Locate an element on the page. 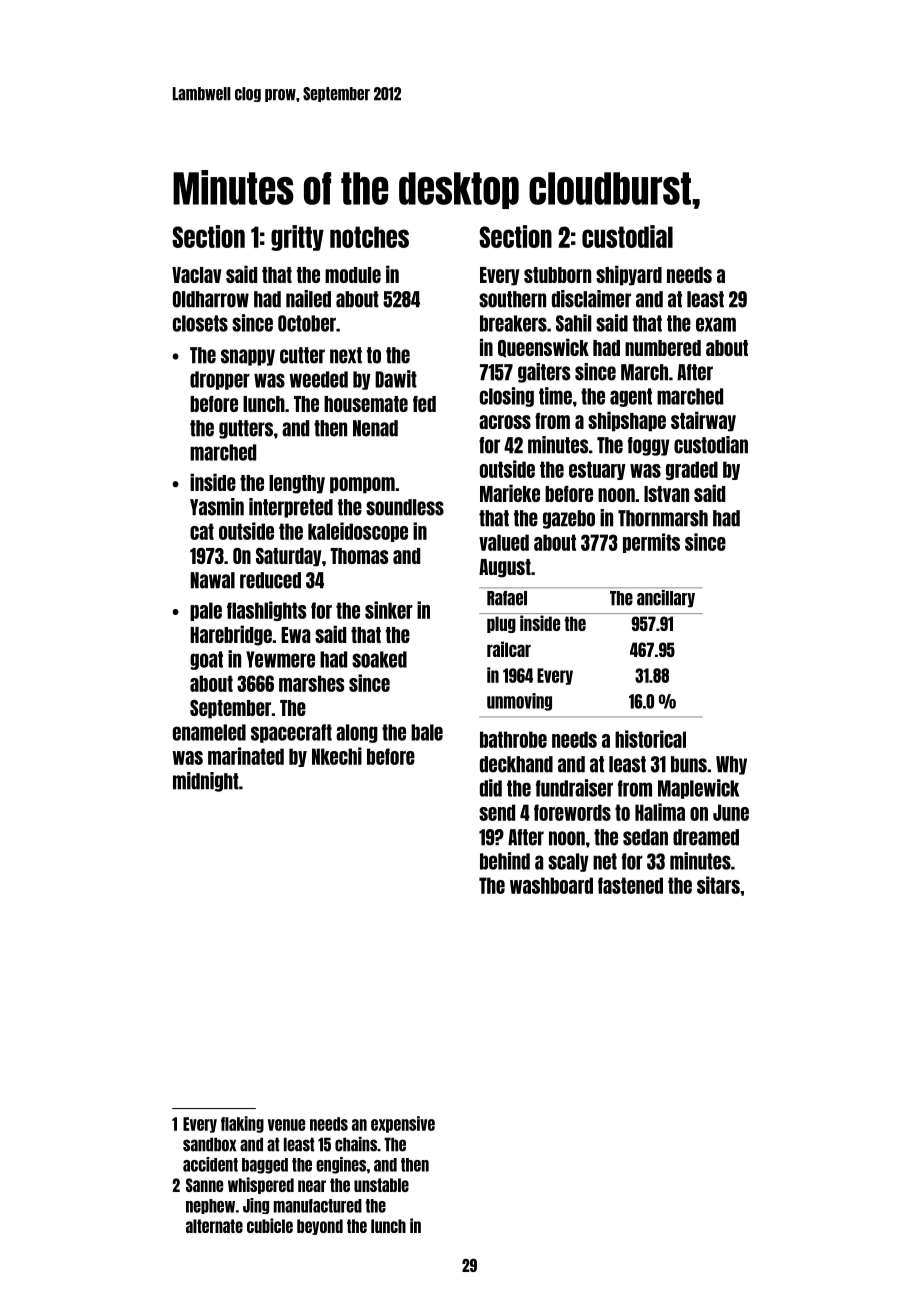 This page has height=1311, width=924. gazebo is located at coordinates (569, 519).
